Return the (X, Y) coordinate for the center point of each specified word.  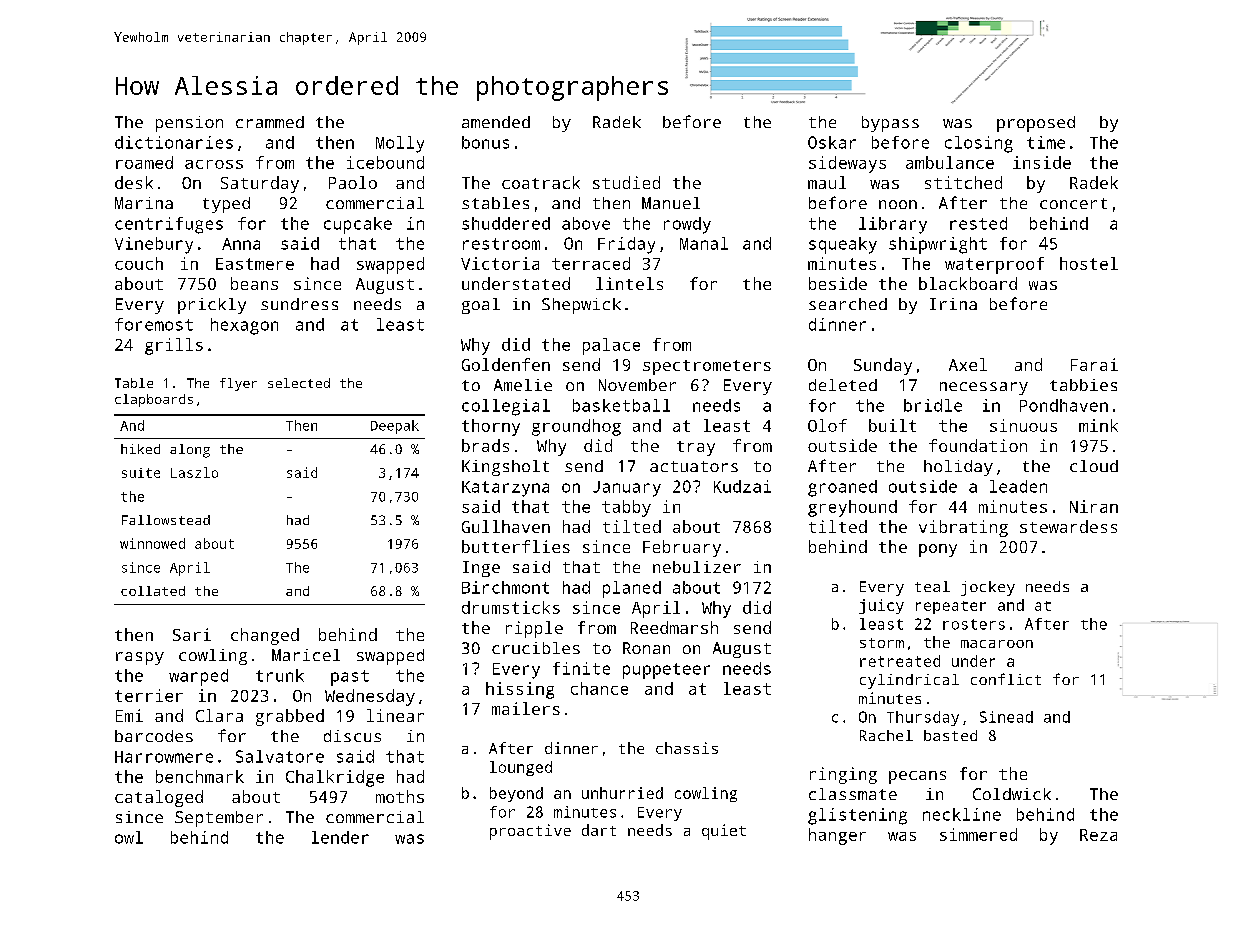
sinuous (1023, 425)
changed (265, 636)
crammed (270, 122)
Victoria (500, 263)
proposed (1036, 124)
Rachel (886, 735)
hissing (520, 690)
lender (340, 837)
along (190, 451)
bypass (890, 124)
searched (848, 304)
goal (481, 306)
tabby (626, 508)
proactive (530, 832)
